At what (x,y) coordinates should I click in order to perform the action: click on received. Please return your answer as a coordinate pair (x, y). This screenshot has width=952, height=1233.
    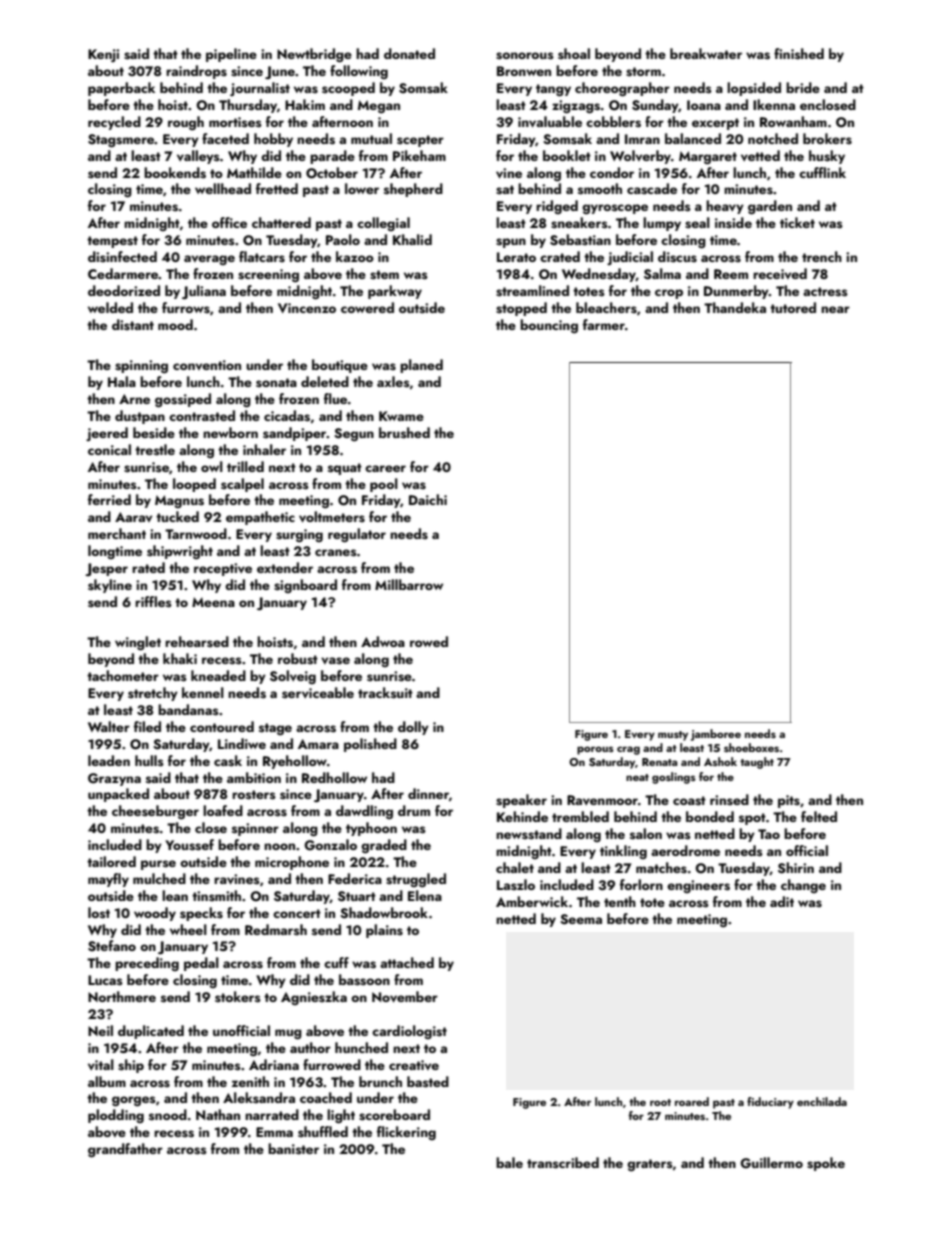
    Looking at the image, I should click on (780, 273).
